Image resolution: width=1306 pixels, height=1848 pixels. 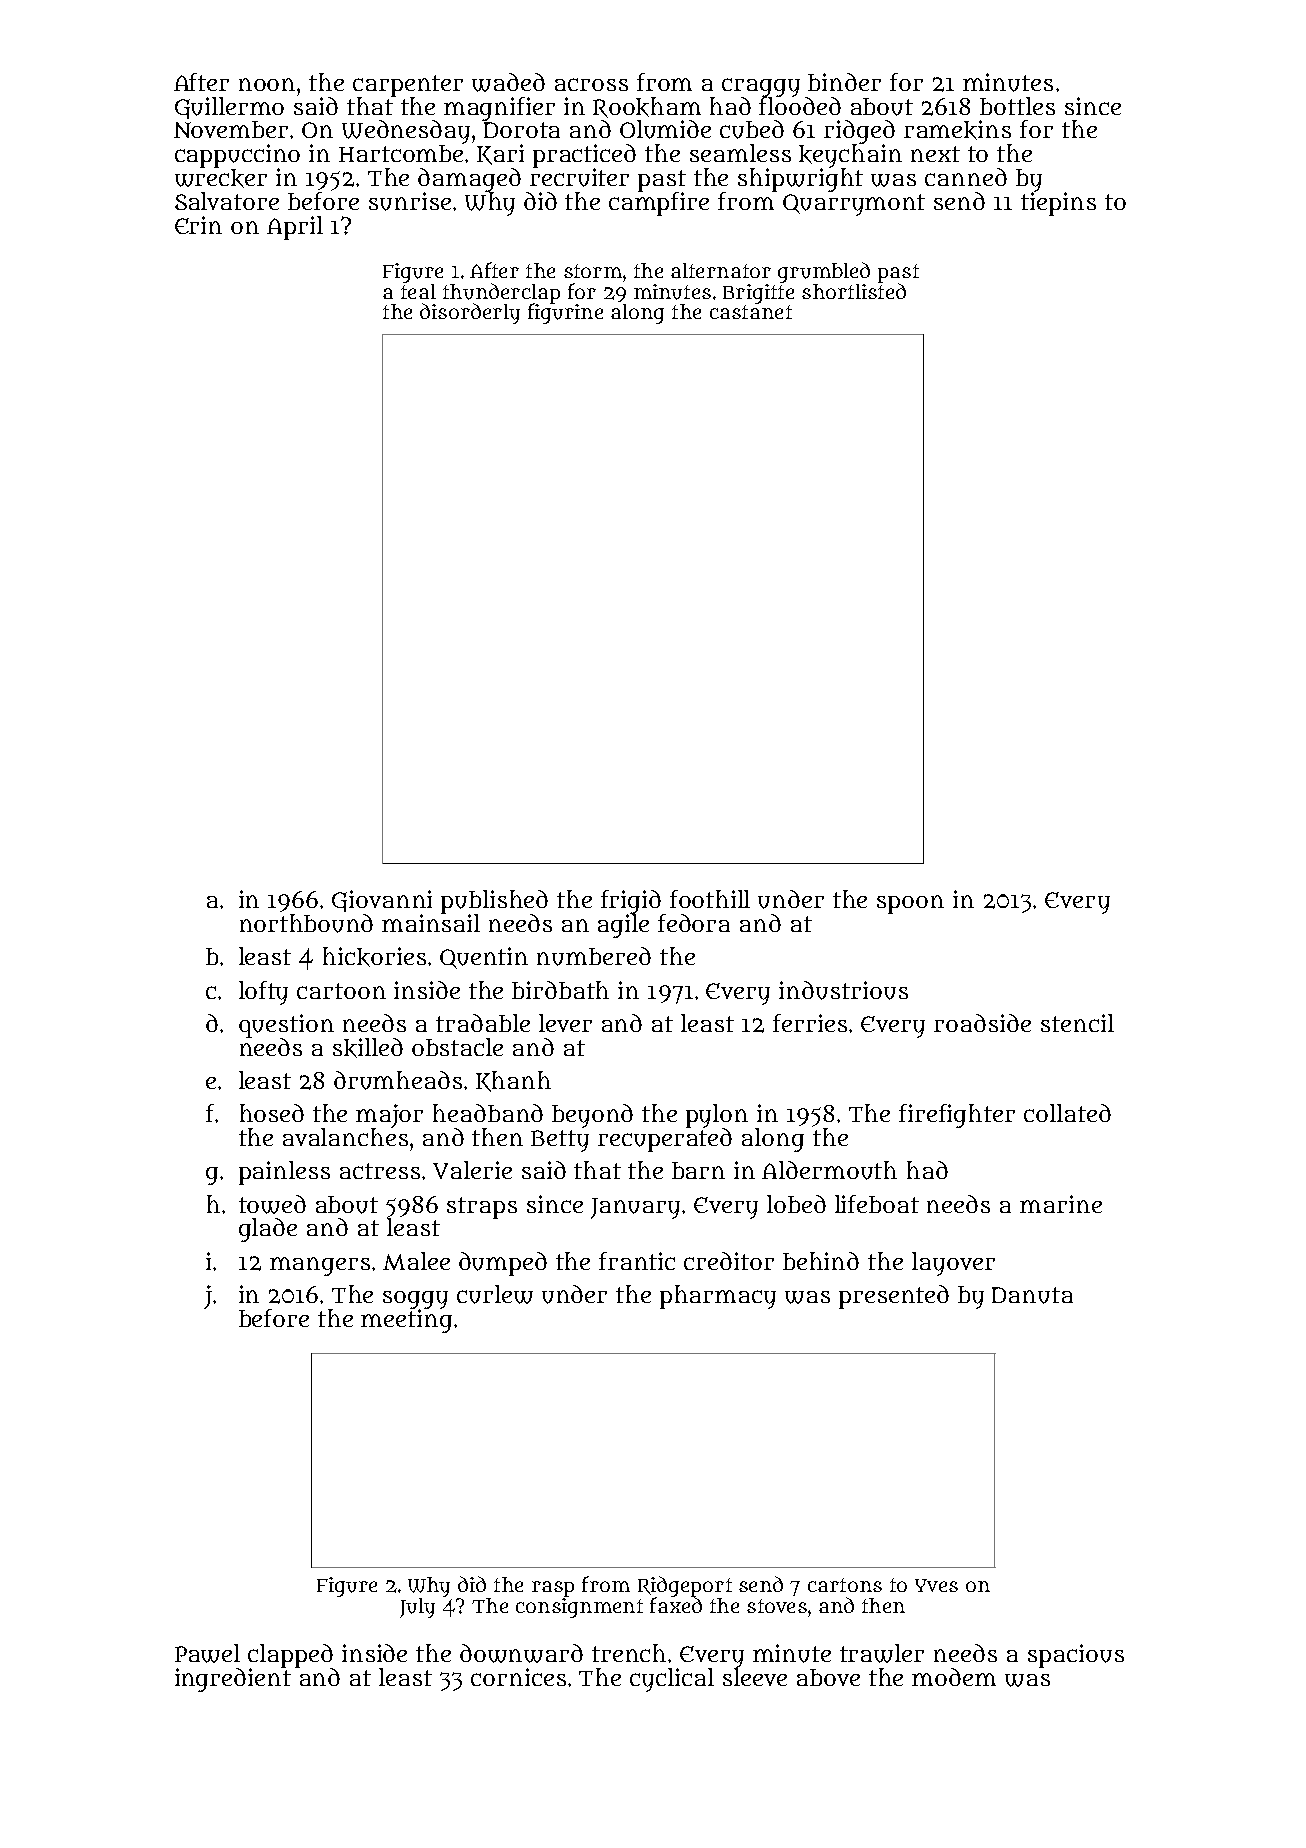 What do you see at coordinates (1017, 106) in the screenshot?
I see `bottles` at bounding box center [1017, 106].
